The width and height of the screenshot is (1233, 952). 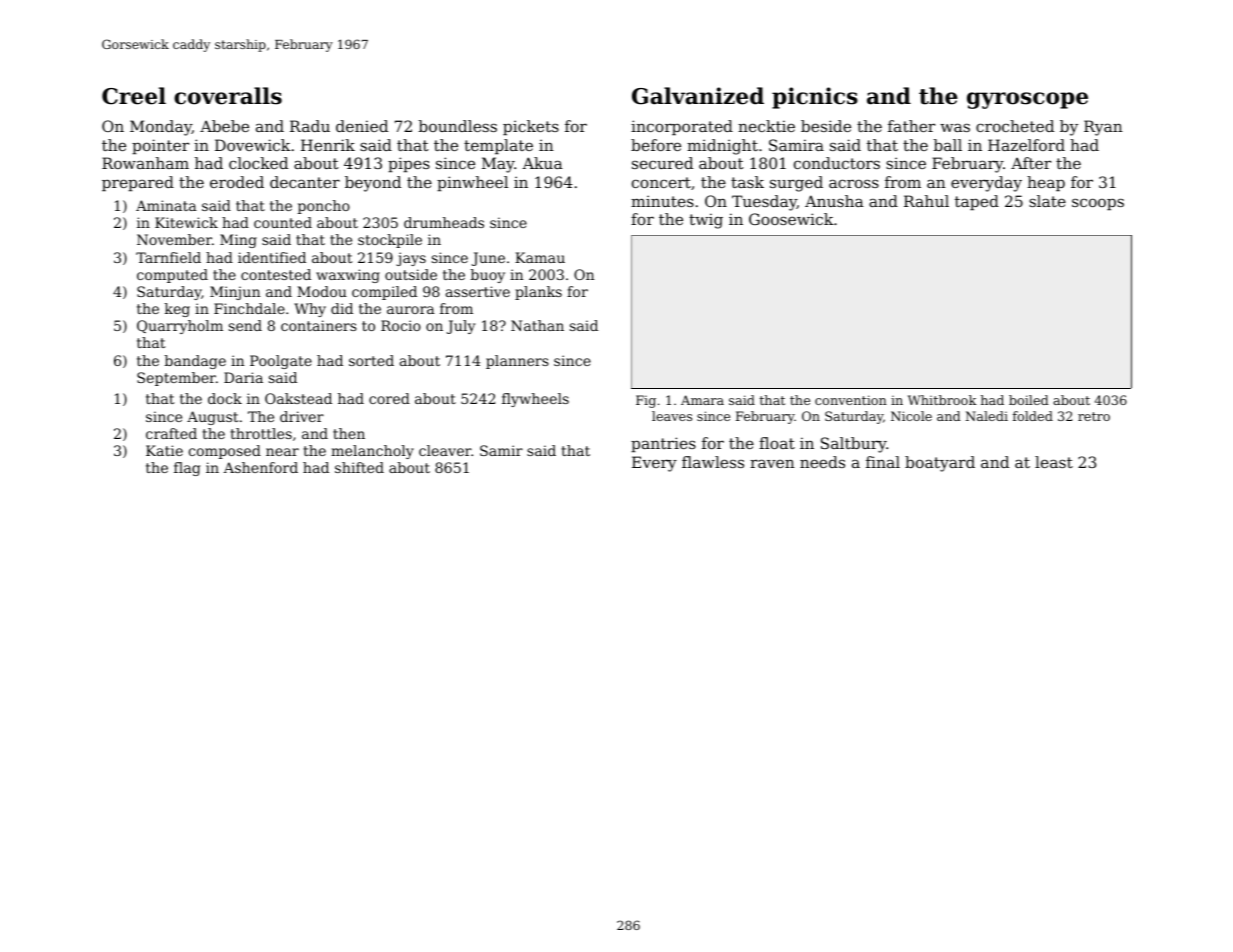 I want to click on bandage, so click(x=195, y=362).
